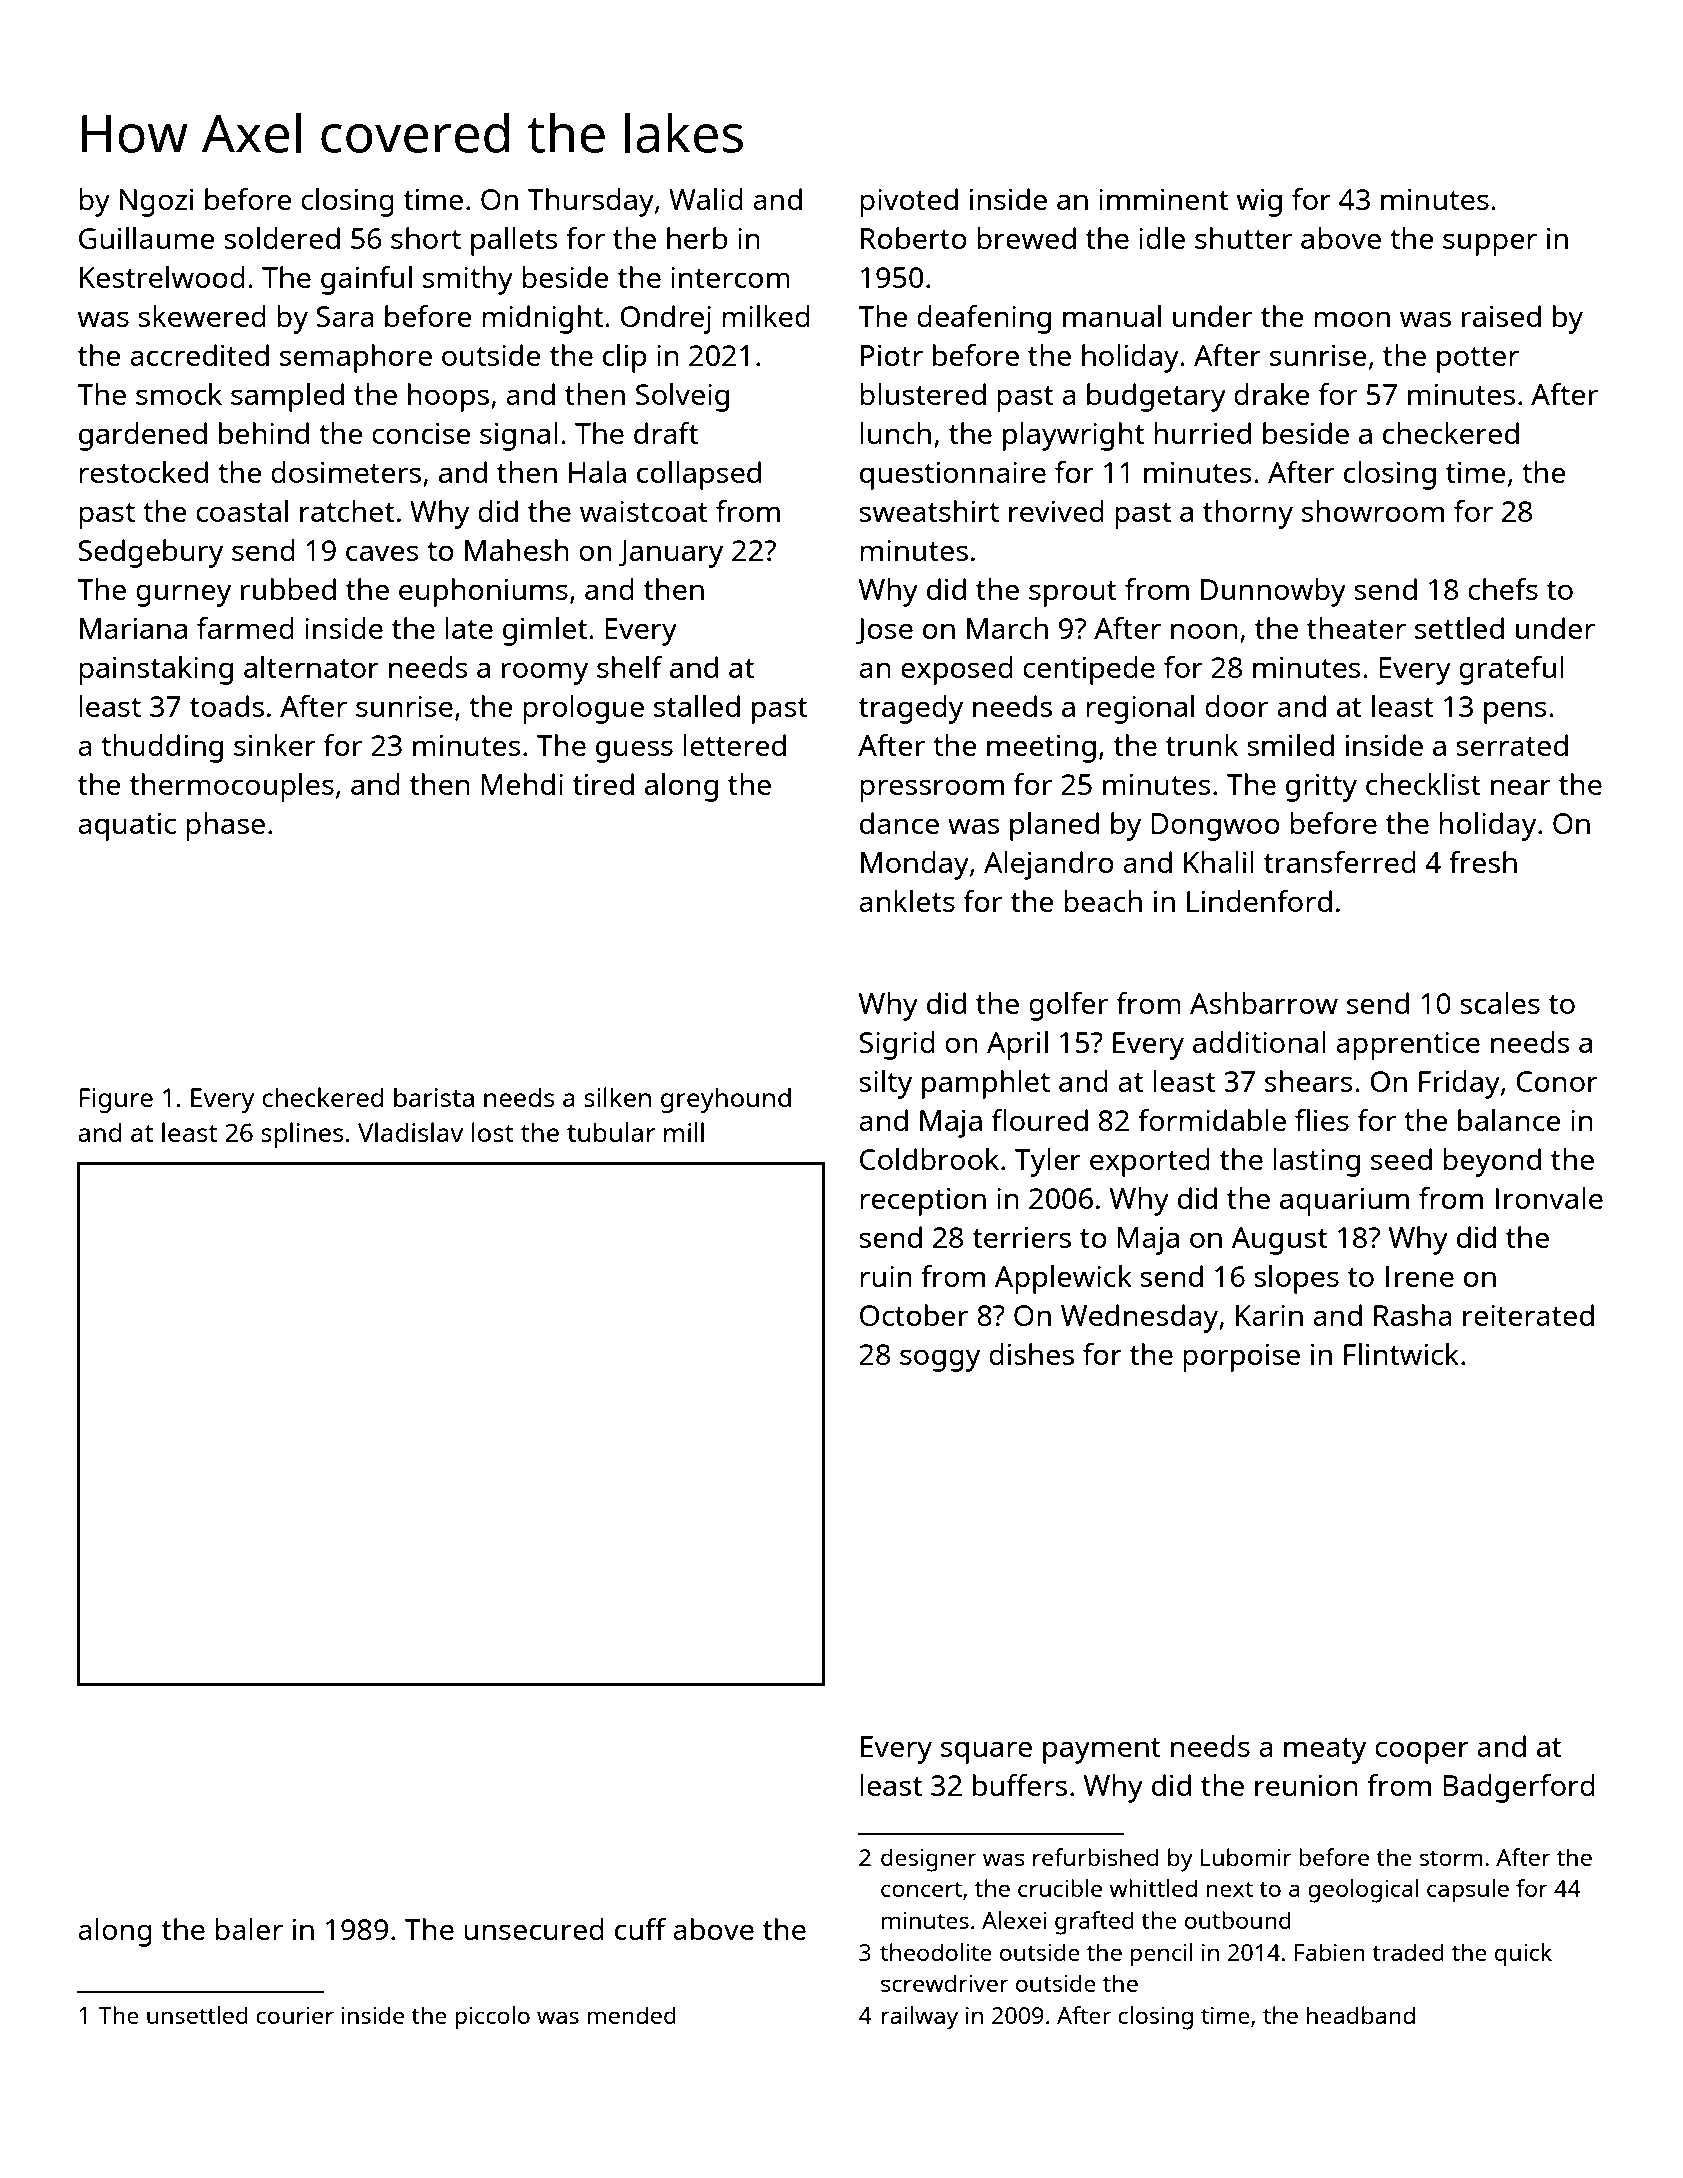 This page has height=2178, width=1683. Describe the element at coordinates (545, 673) in the page. I see `roomy` at that location.
